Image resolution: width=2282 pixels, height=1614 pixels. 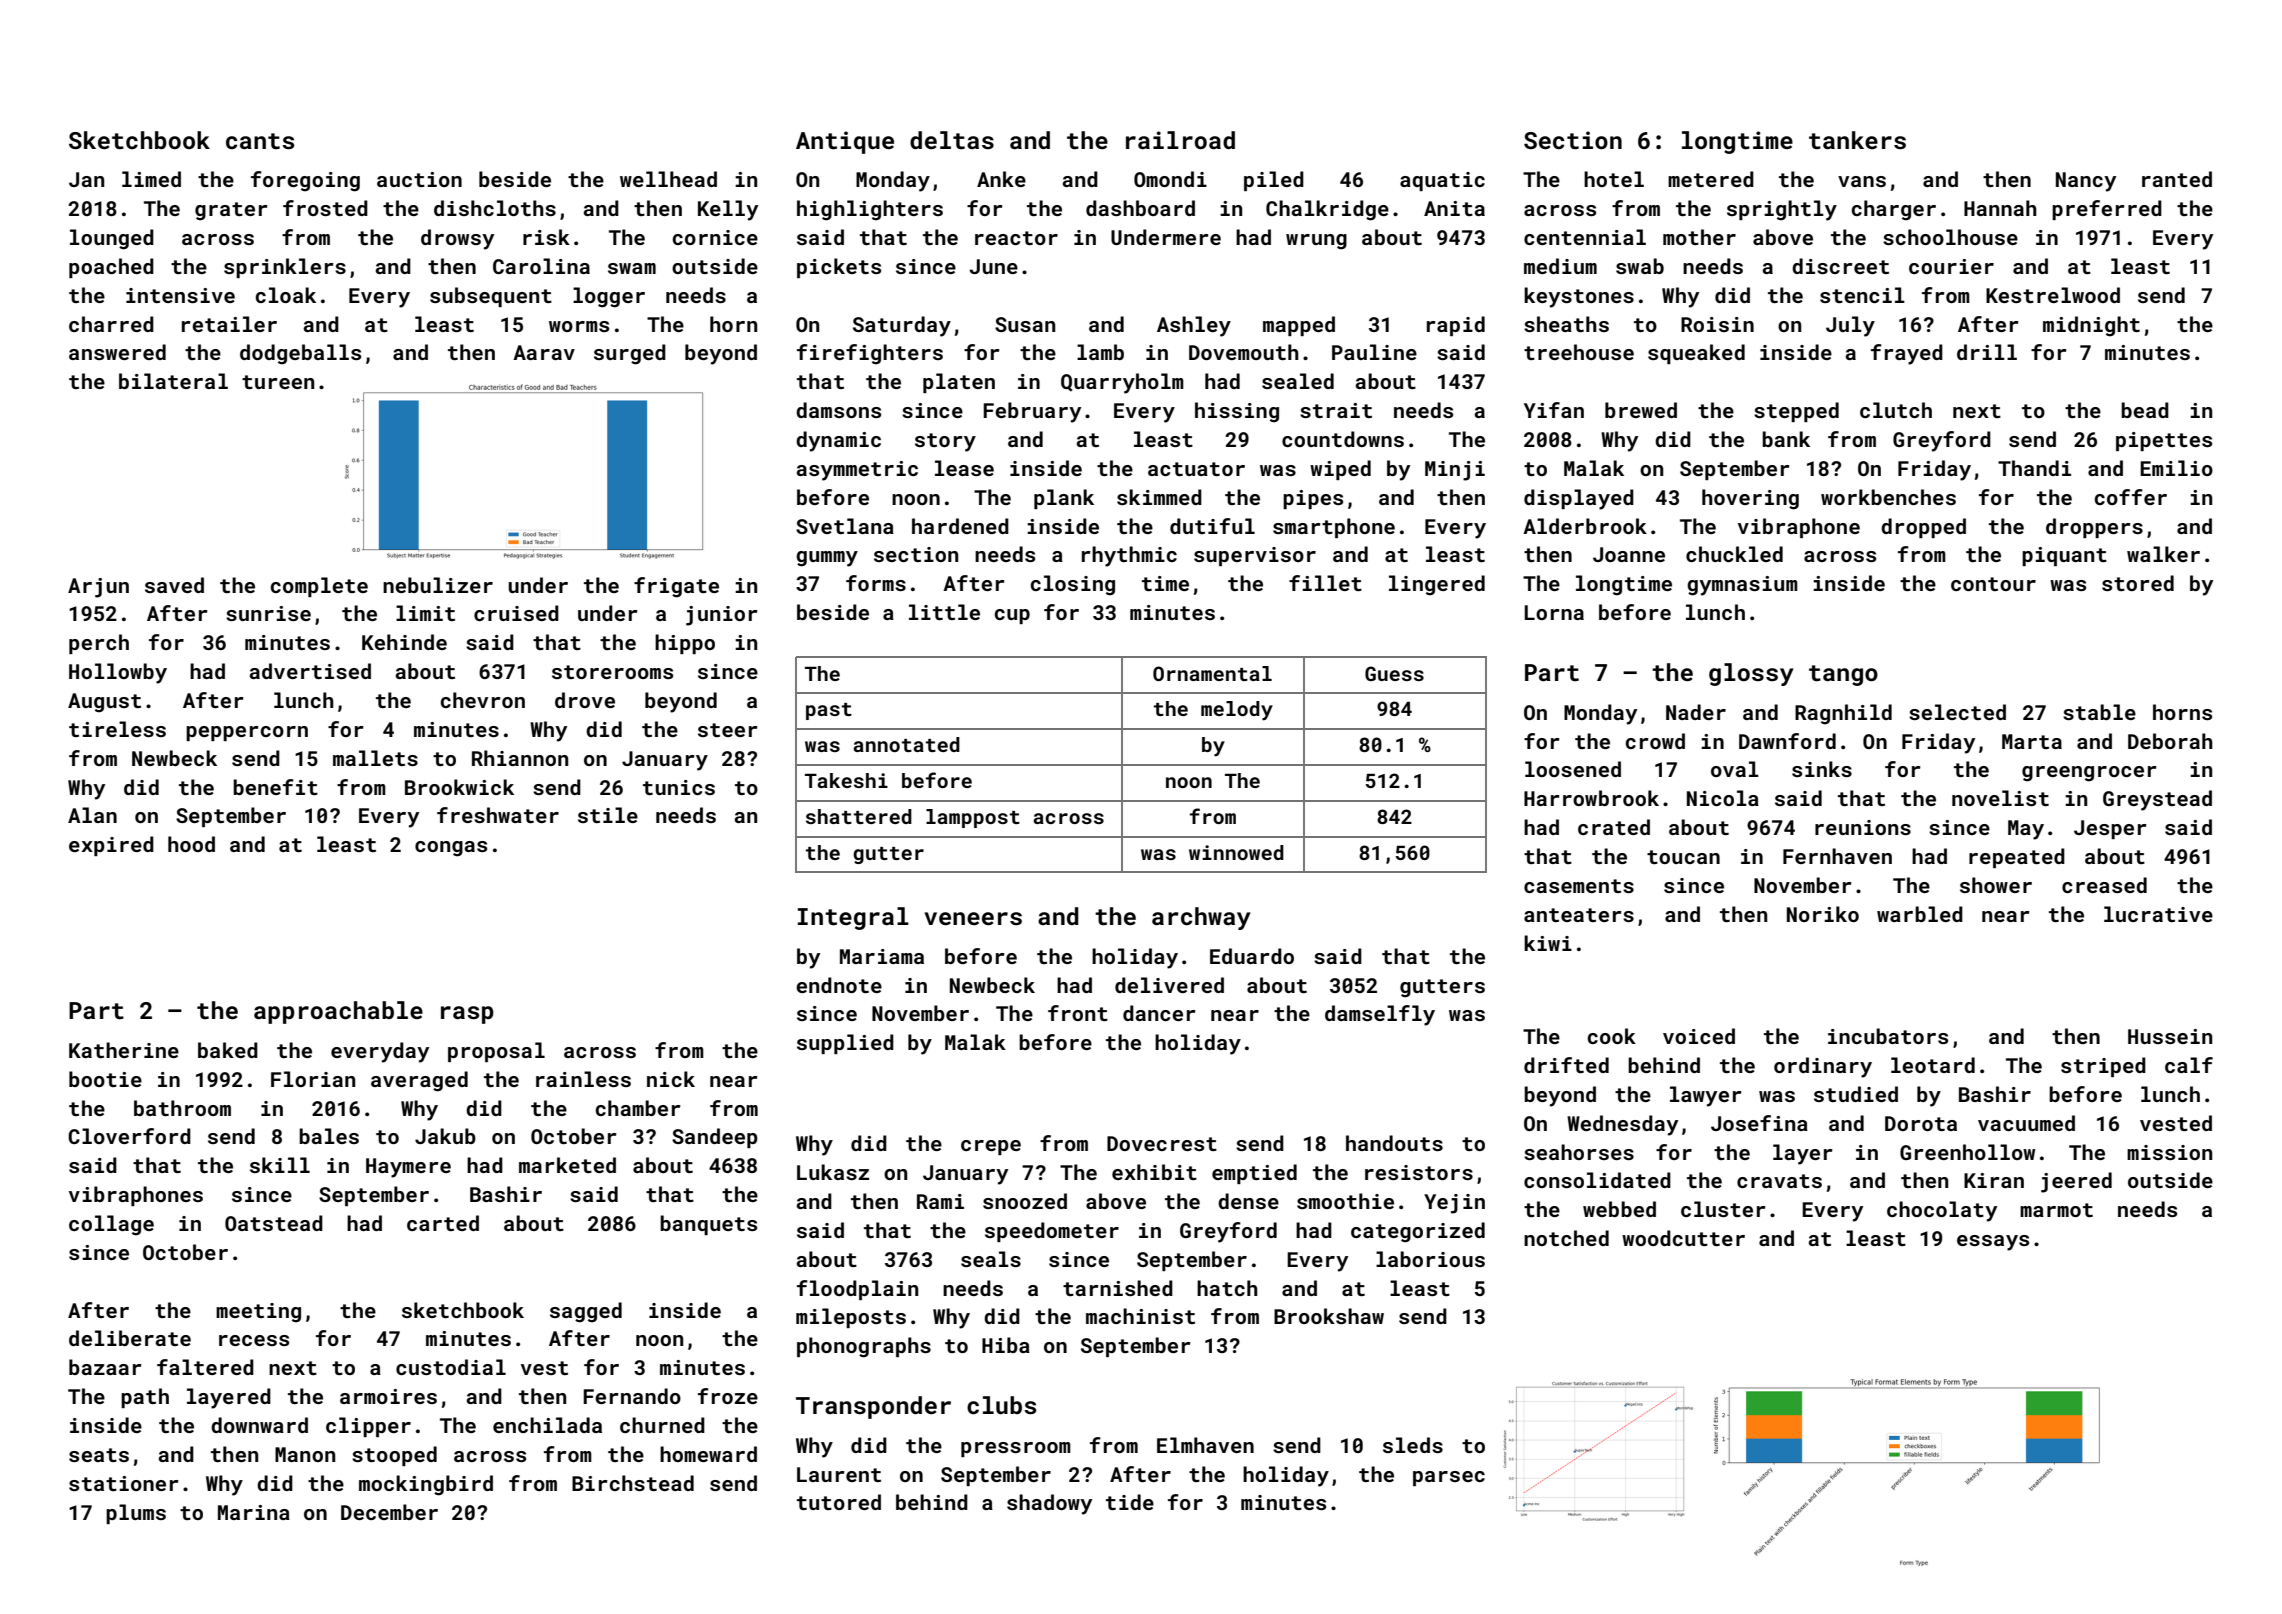 What do you see at coordinates (1130, 1502) in the page?
I see `tide` at bounding box center [1130, 1502].
